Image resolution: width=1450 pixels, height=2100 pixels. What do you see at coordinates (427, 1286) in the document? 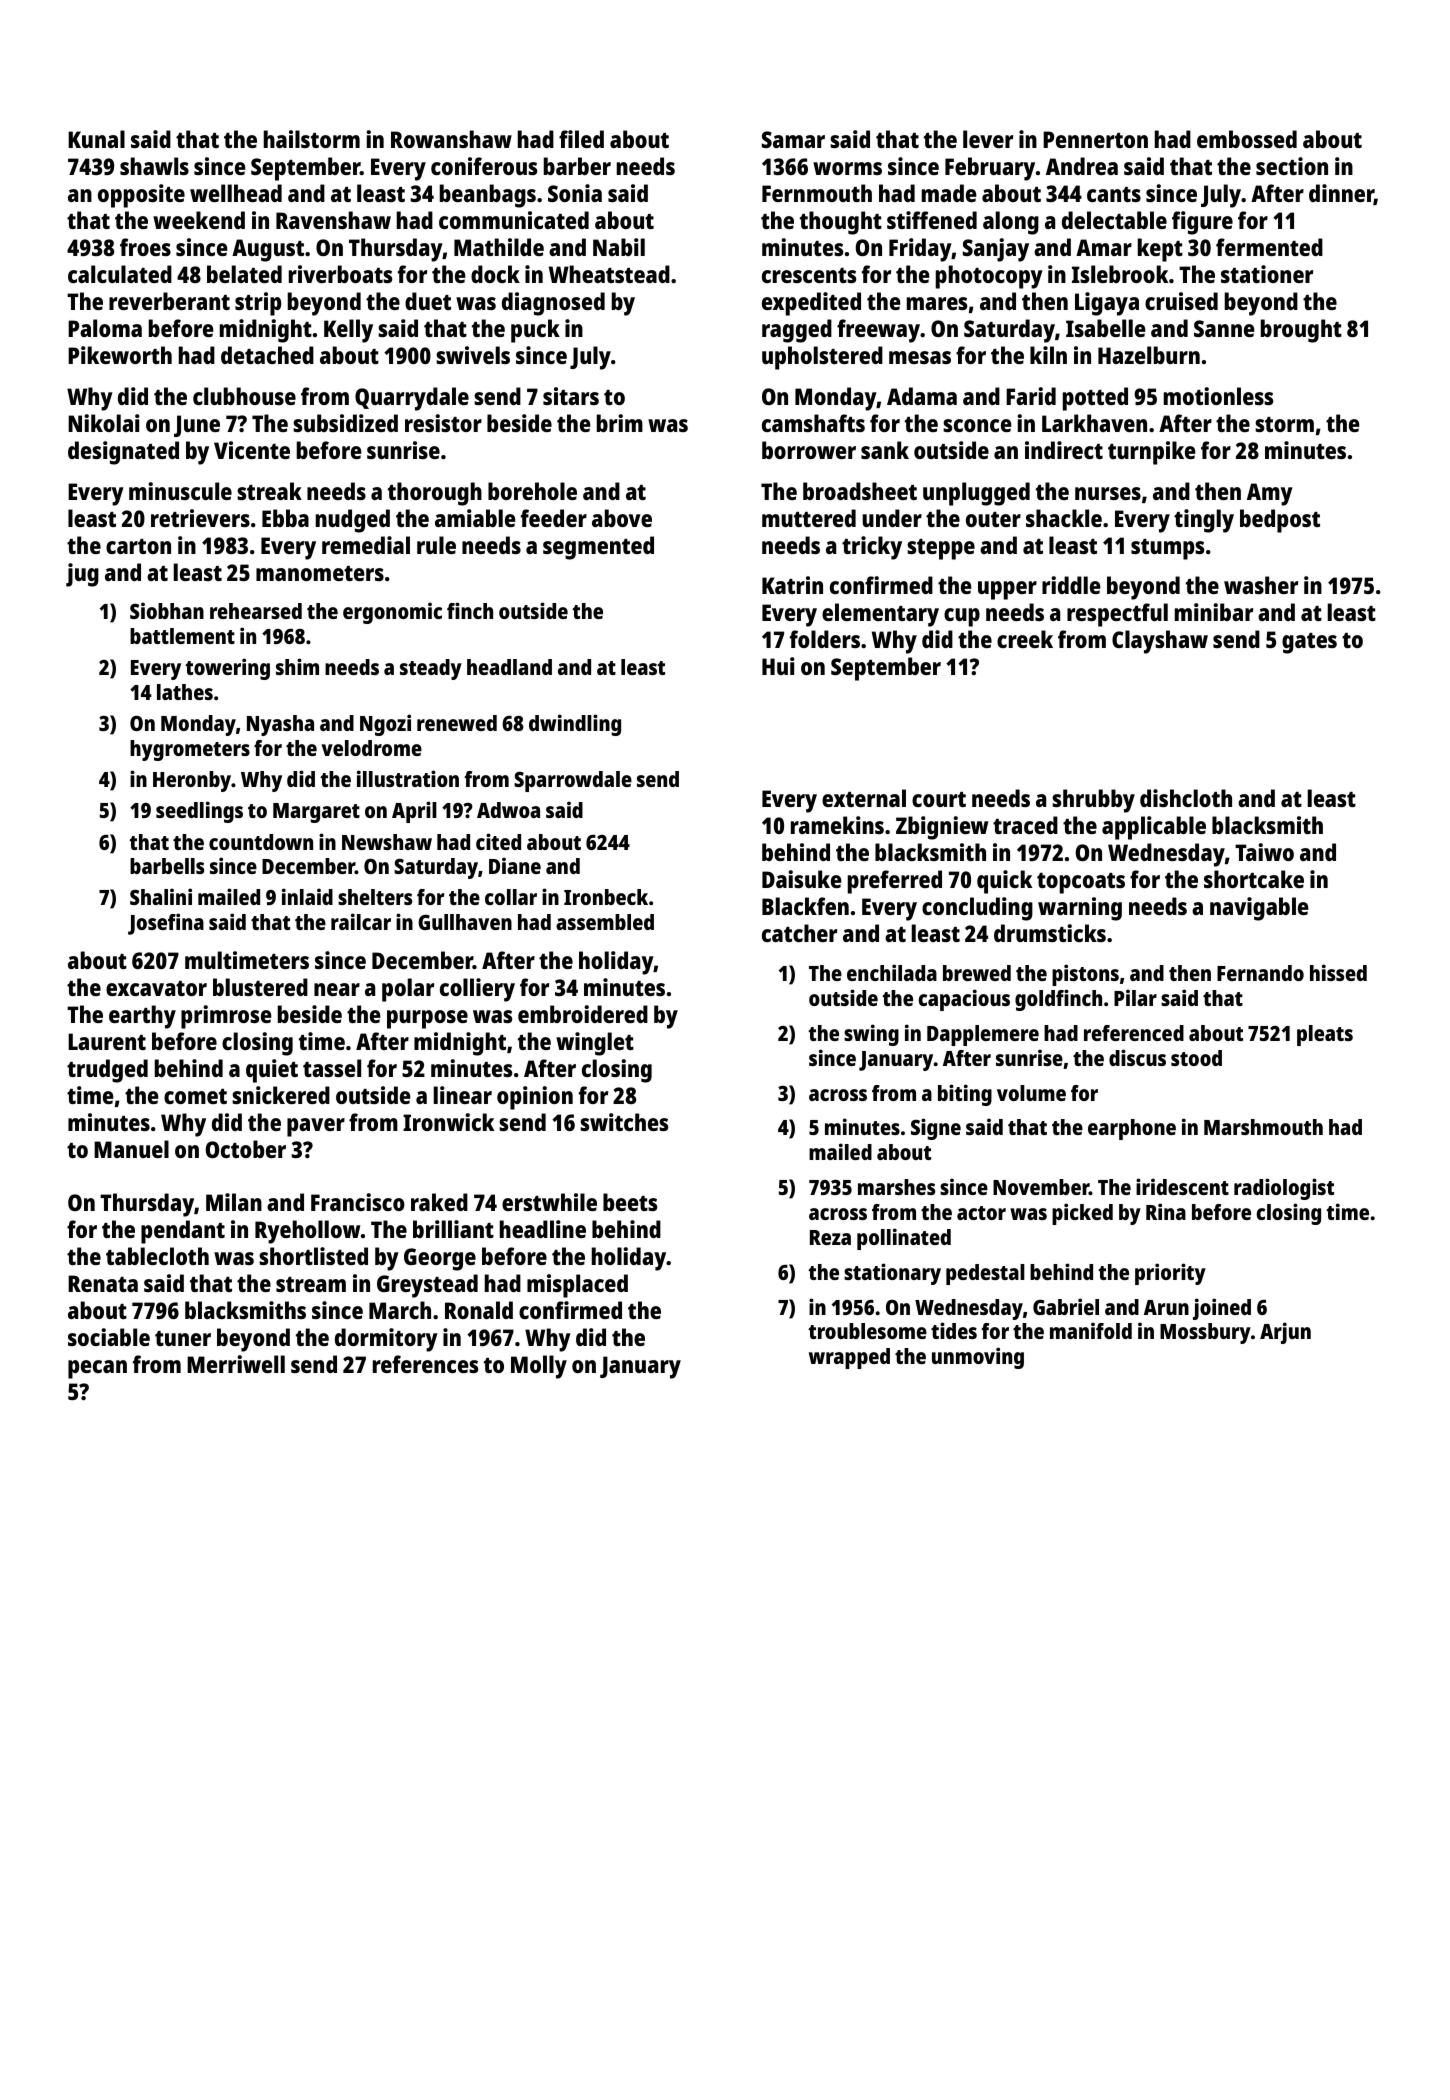
I see `Greystead` at bounding box center [427, 1286].
